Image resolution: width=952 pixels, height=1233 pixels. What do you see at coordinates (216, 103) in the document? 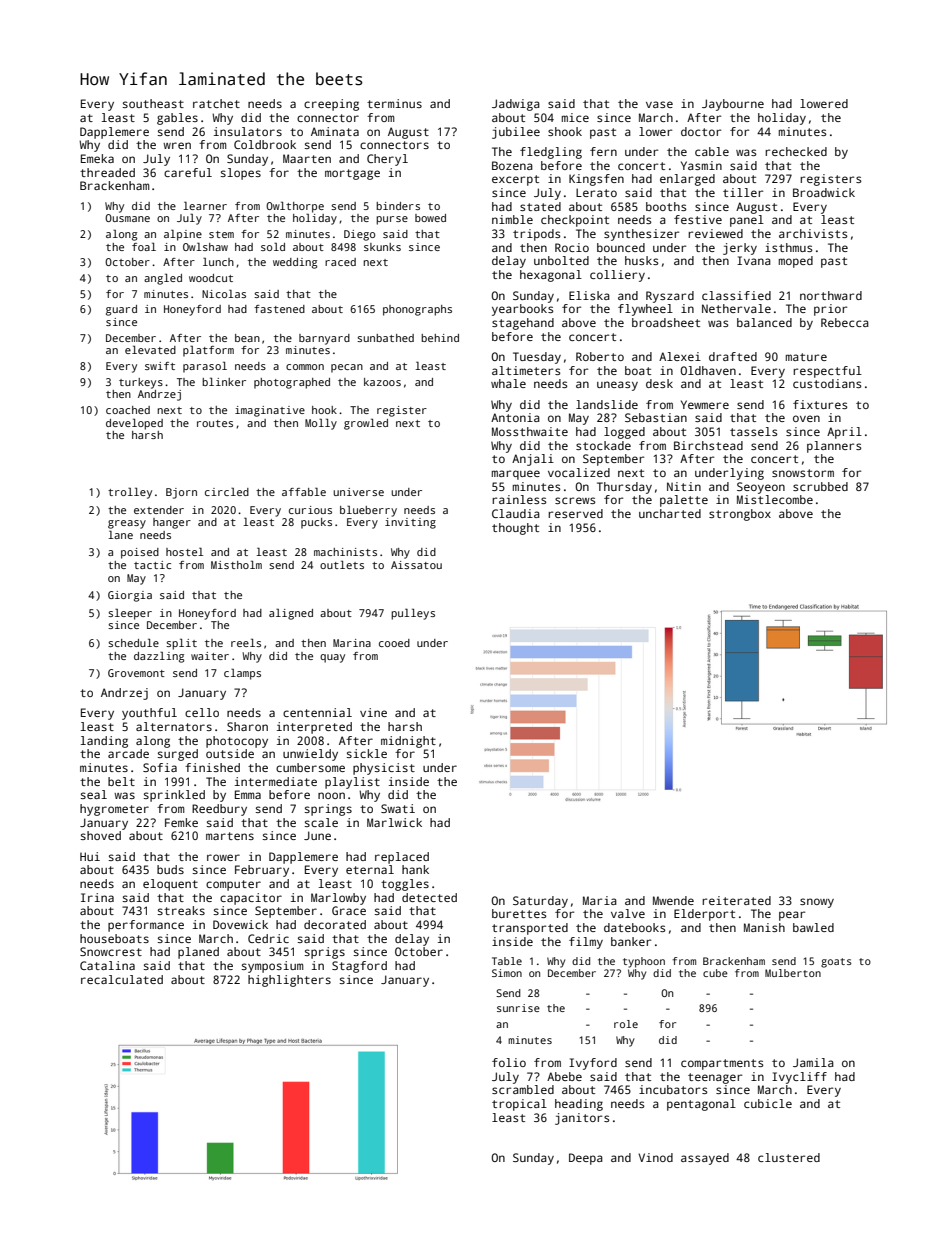
I see `ratchet` at bounding box center [216, 103].
